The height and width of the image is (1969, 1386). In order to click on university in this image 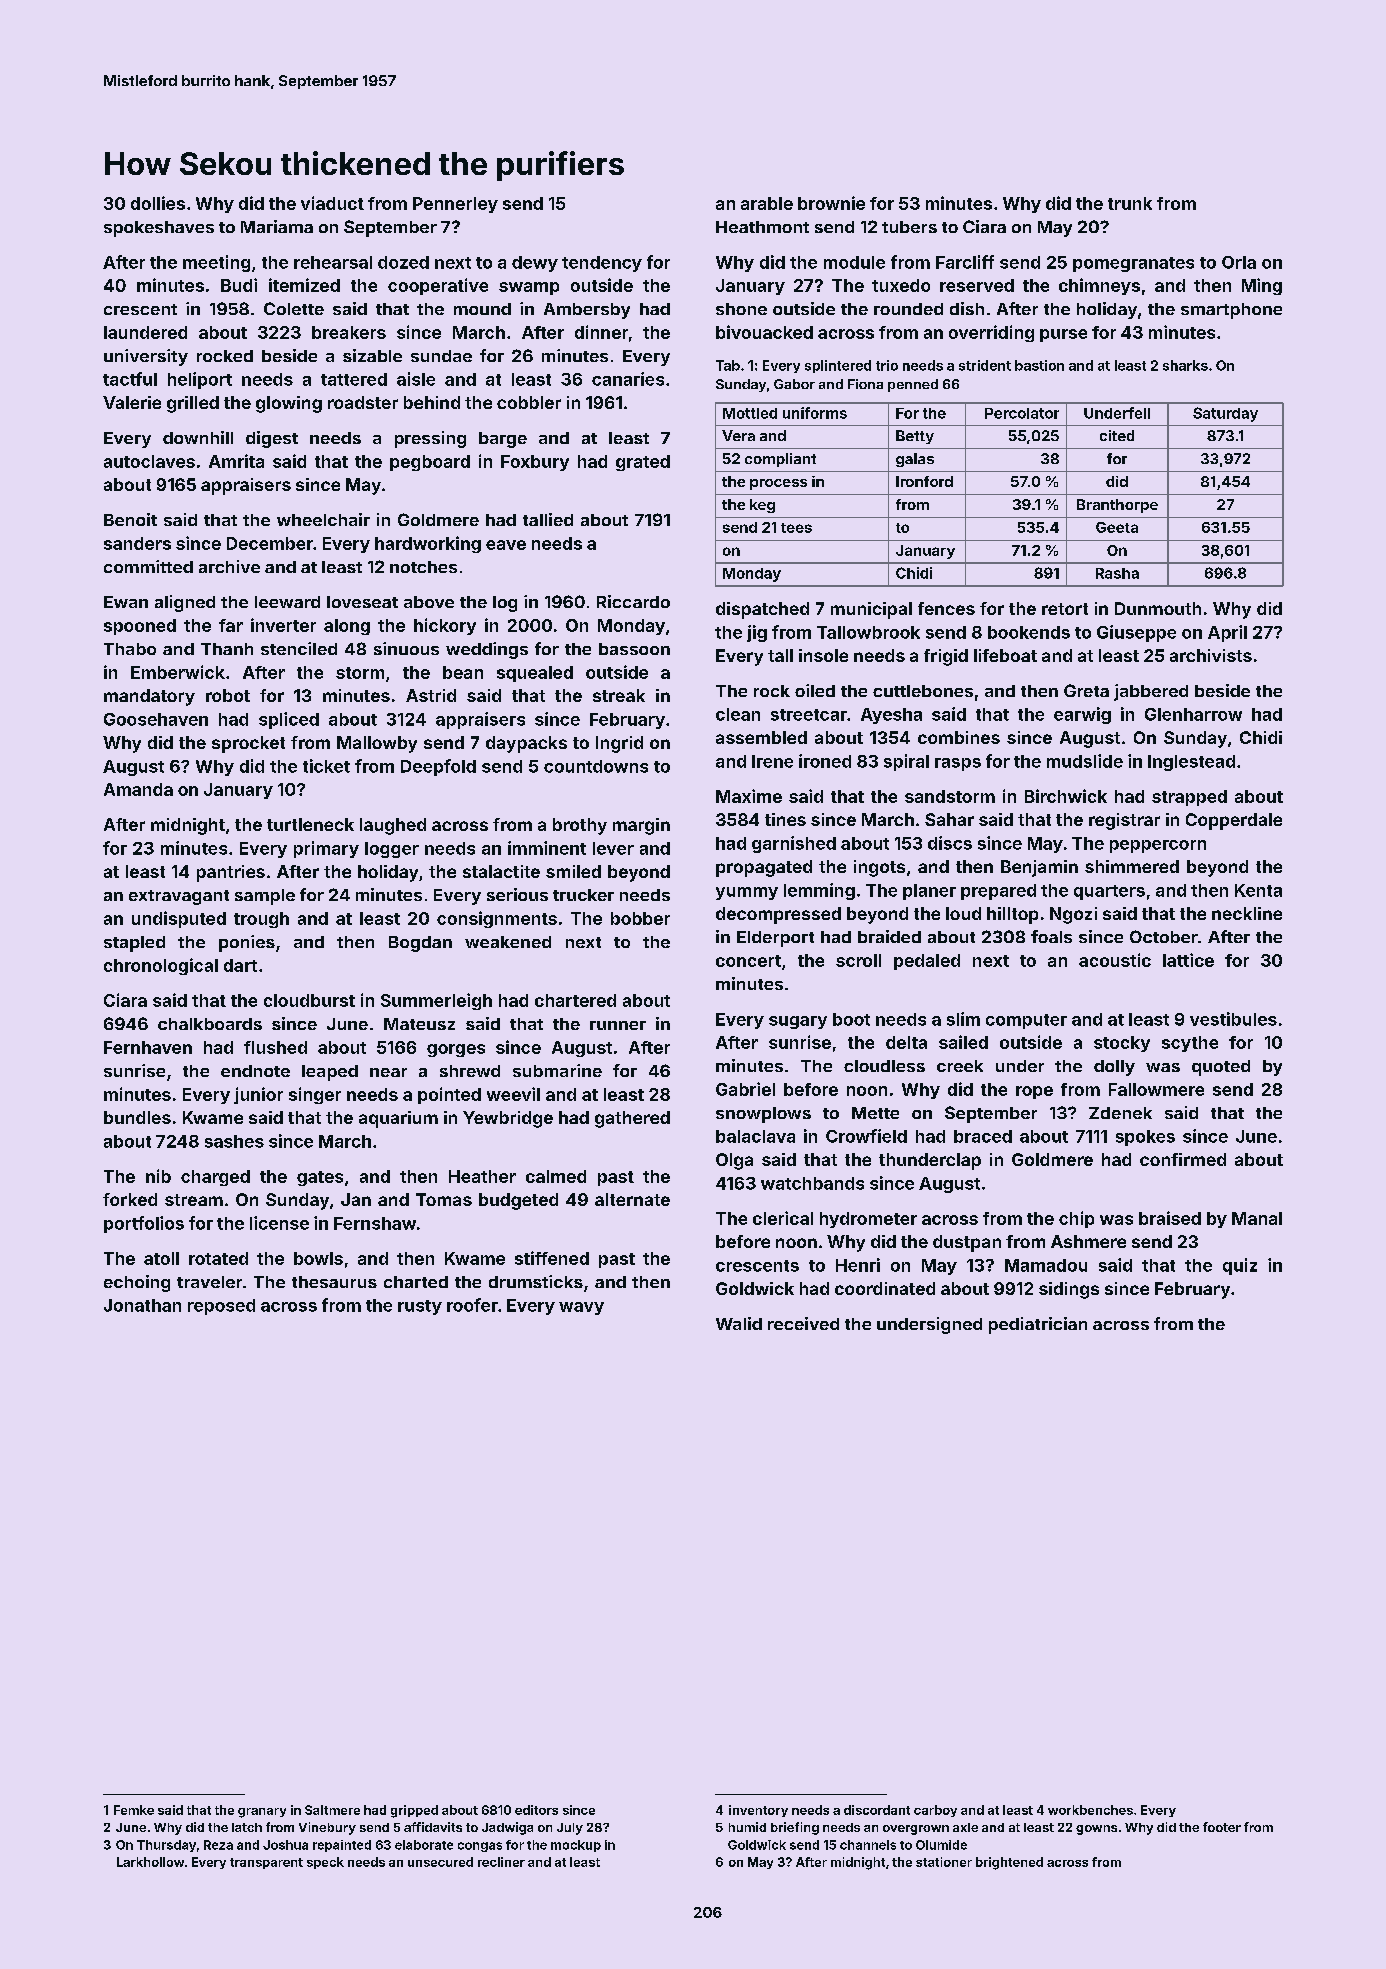, I will do `click(146, 357)`.
